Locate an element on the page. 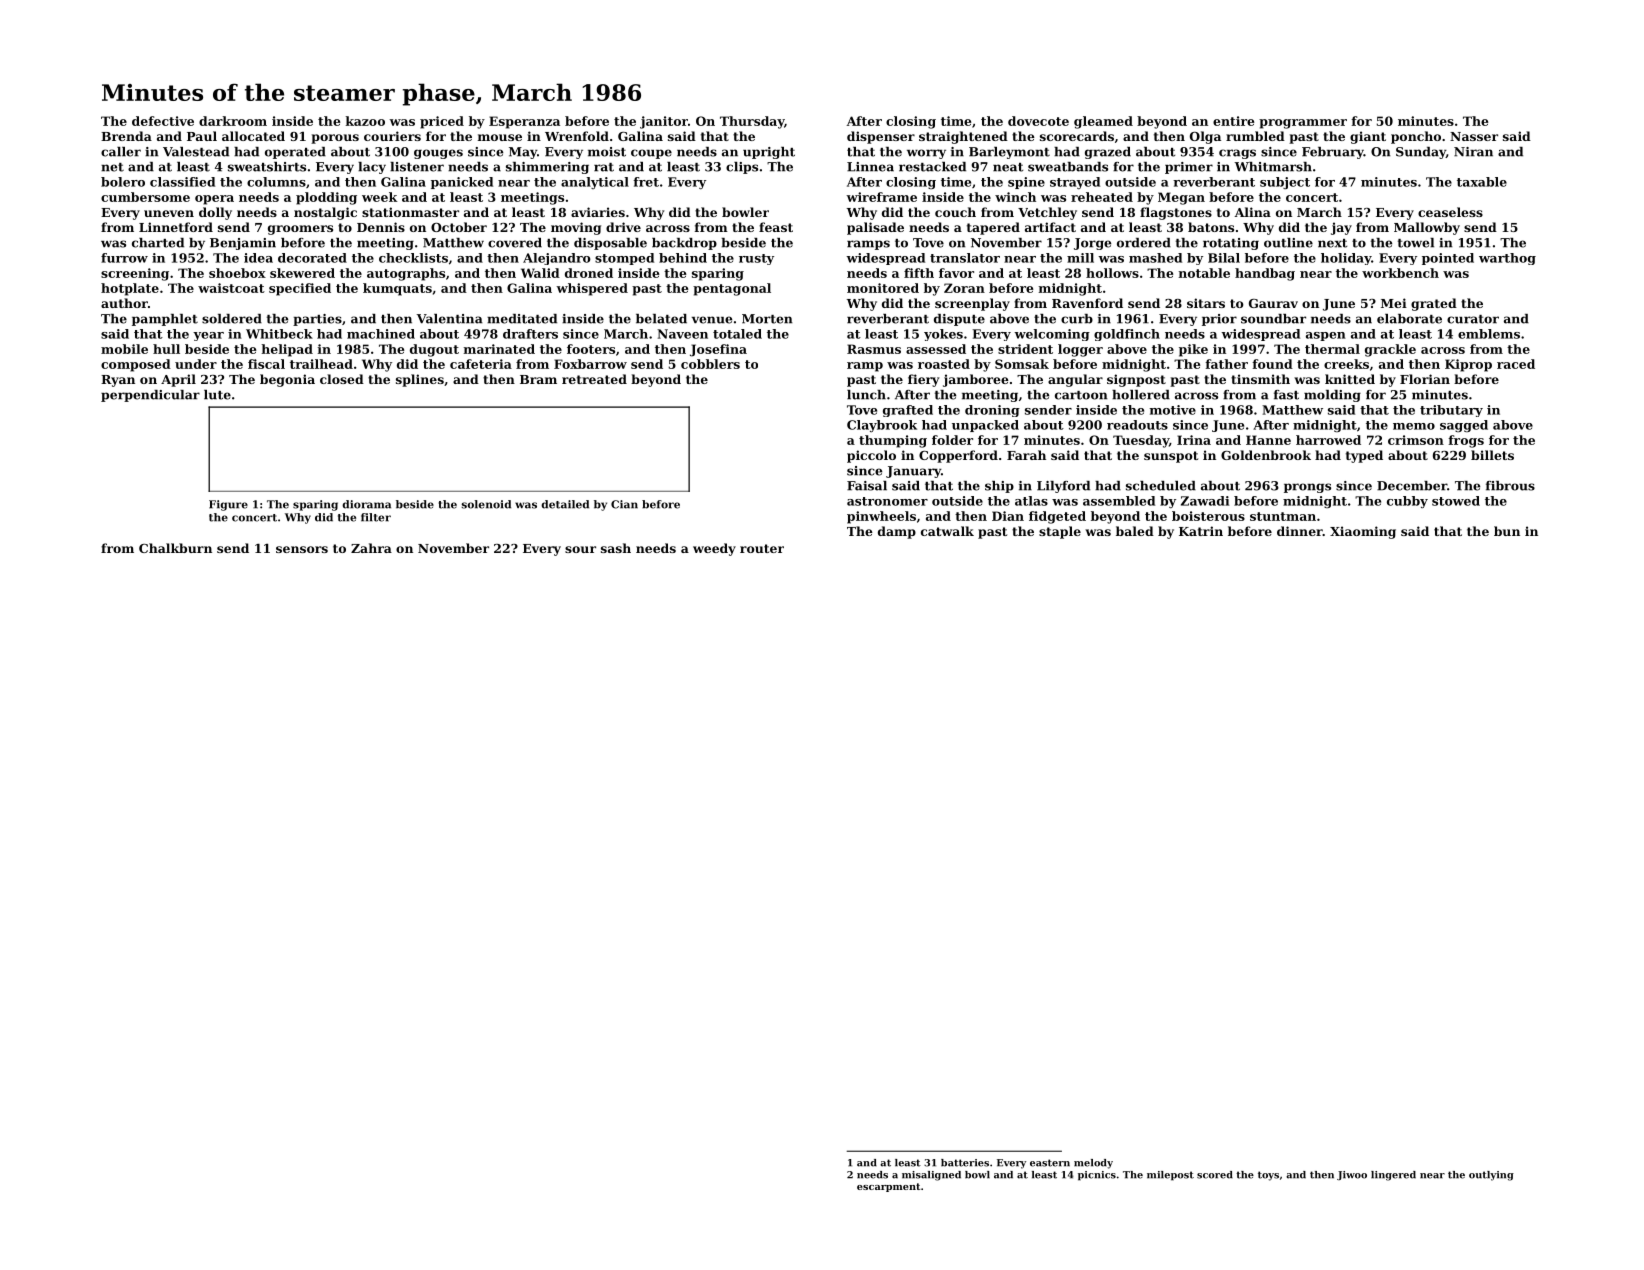  escarpment is located at coordinates (888, 1187).
